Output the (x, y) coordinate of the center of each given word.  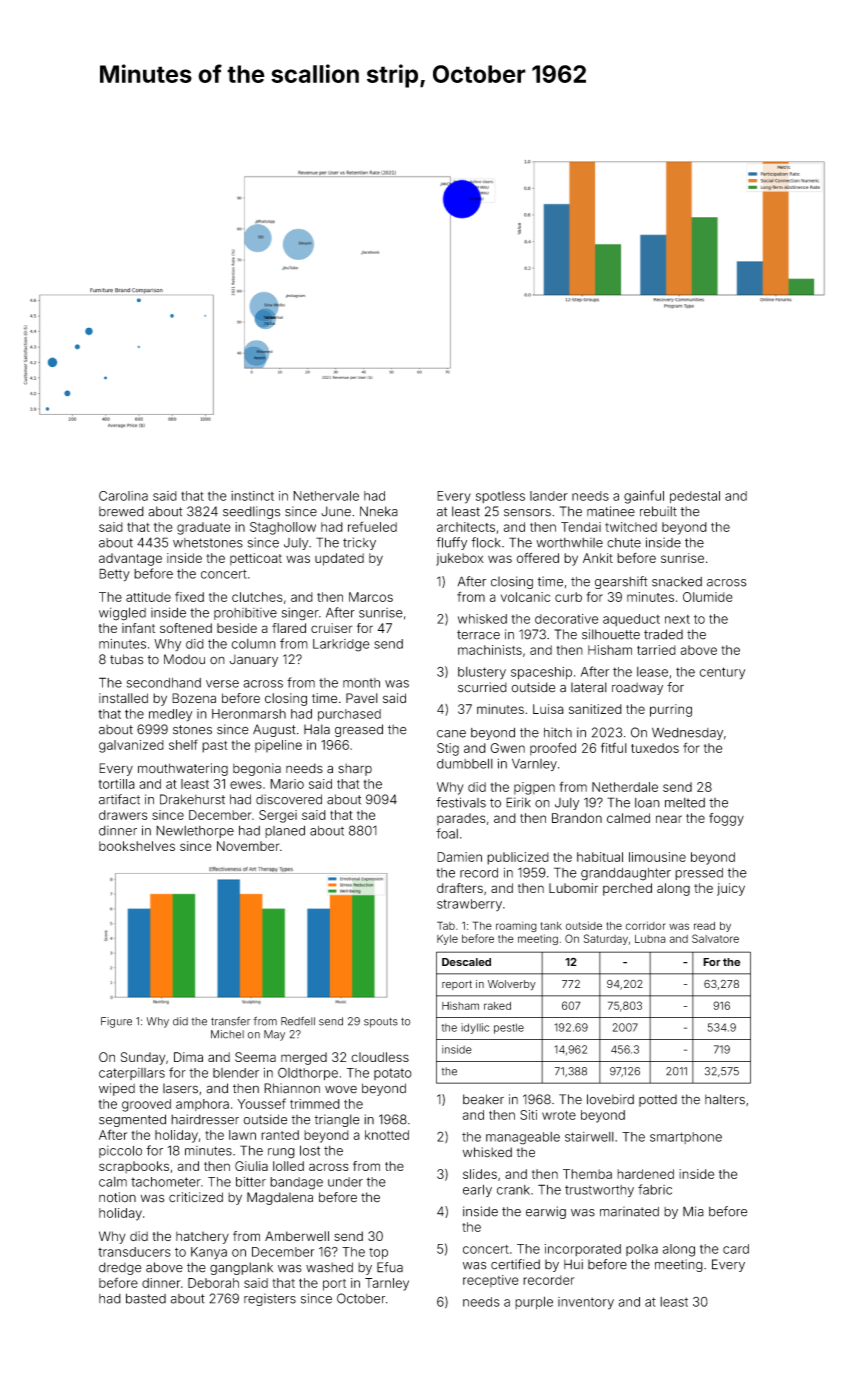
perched (627, 889)
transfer (230, 1021)
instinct (252, 496)
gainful (644, 497)
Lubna (650, 939)
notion (117, 1197)
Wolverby (512, 985)
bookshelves (137, 846)
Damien (459, 857)
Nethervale (326, 496)
